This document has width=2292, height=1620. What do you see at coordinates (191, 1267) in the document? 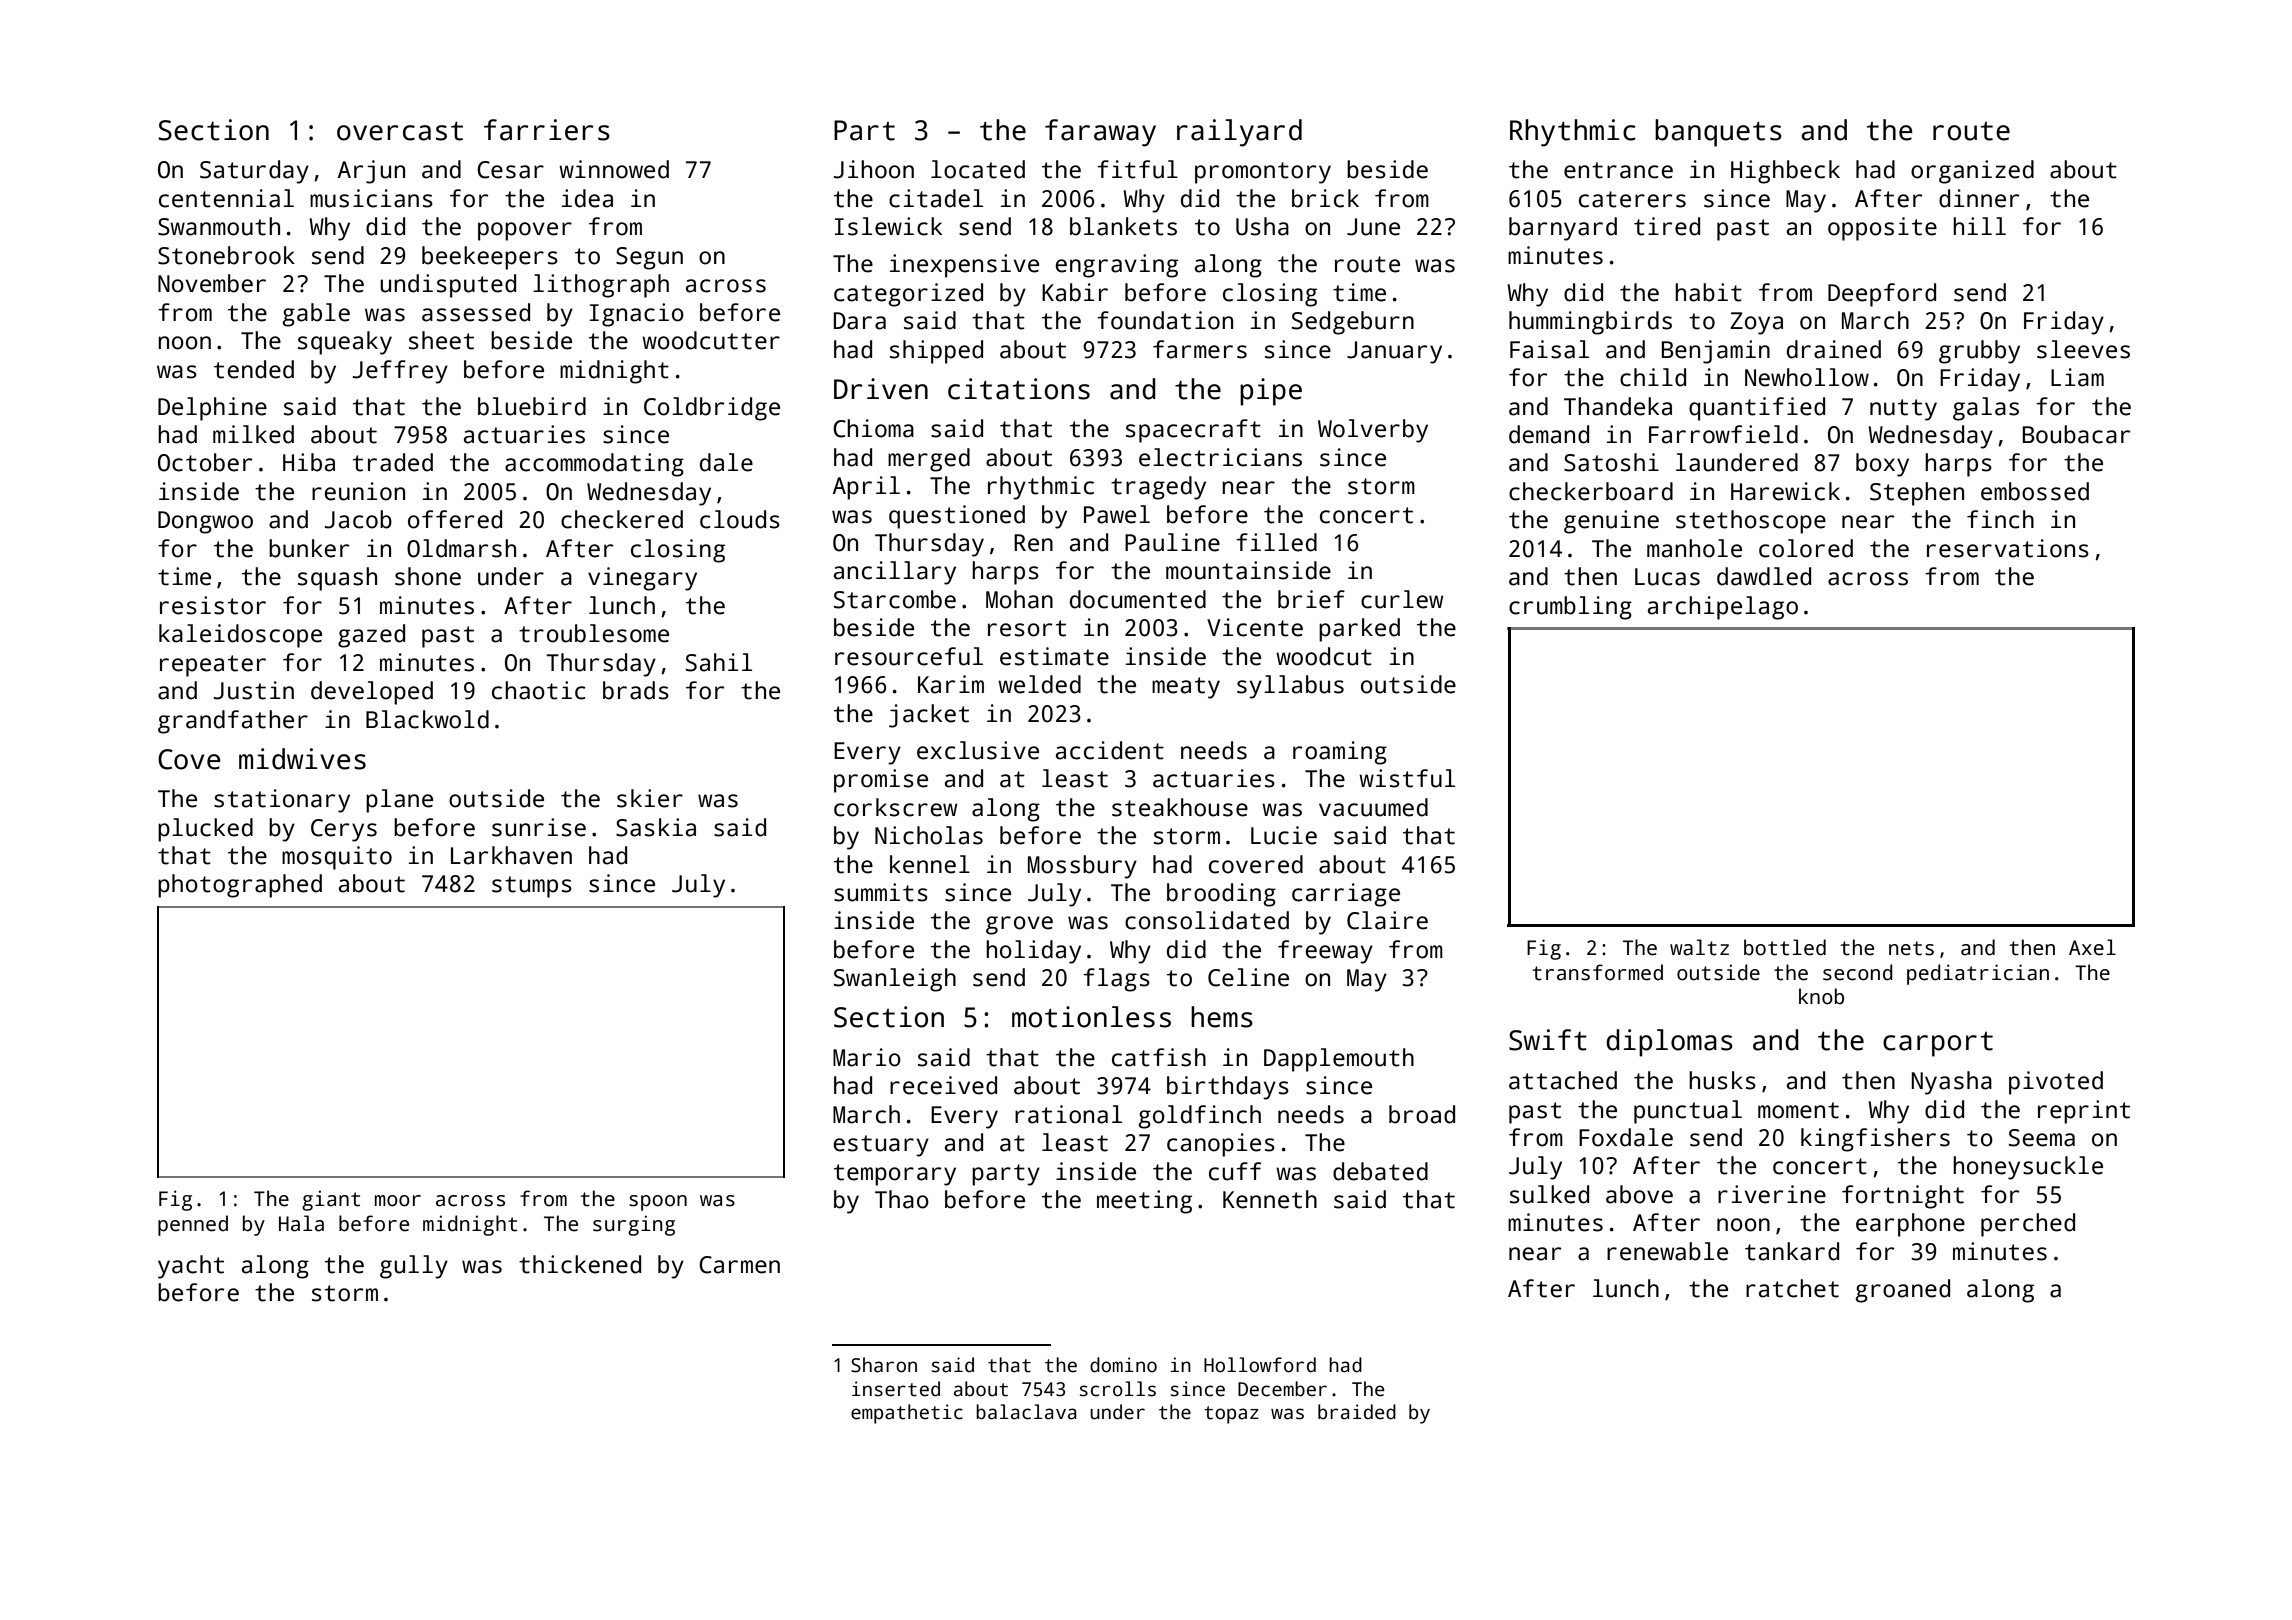
I see `yacht` at bounding box center [191, 1267].
